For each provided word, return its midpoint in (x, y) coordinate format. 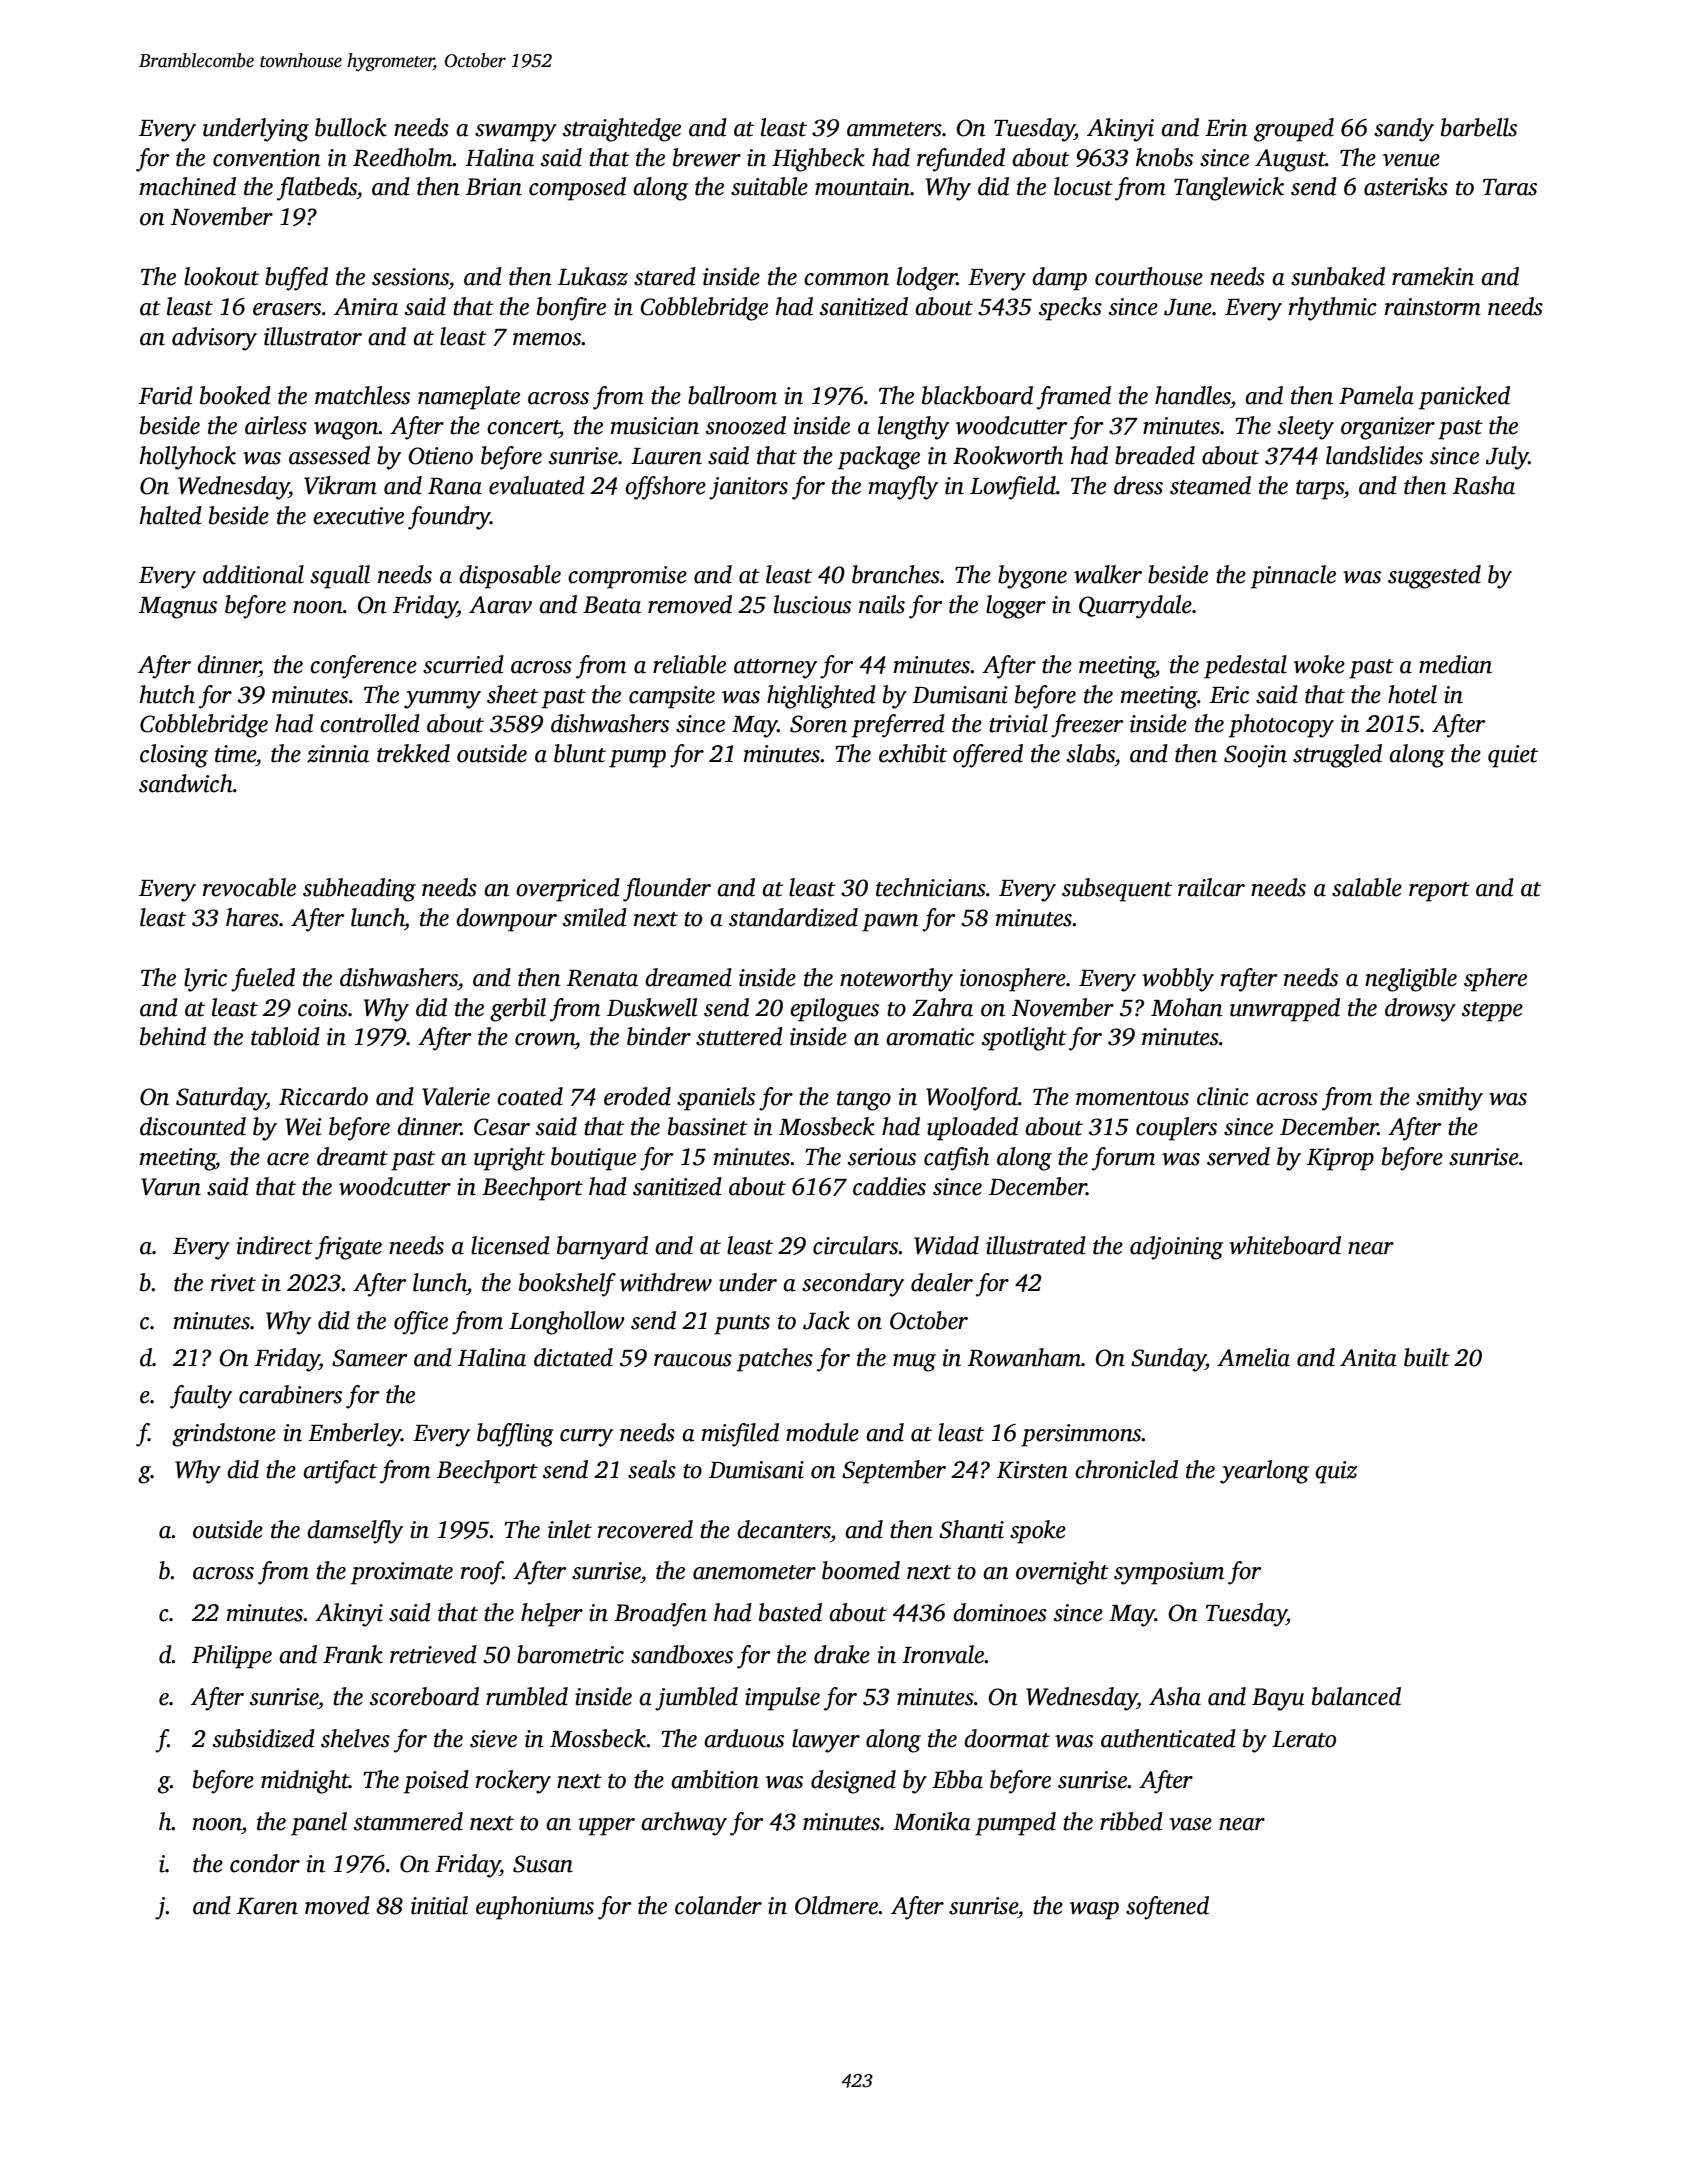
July (1507, 458)
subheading (359, 890)
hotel (1412, 694)
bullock (351, 127)
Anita (1368, 1358)
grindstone (224, 1435)
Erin (1226, 128)
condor (265, 1863)
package (879, 458)
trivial (1018, 723)
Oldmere (837, 1905)
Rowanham (1024, 1357)
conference (363, 667)
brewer (707, 157)
